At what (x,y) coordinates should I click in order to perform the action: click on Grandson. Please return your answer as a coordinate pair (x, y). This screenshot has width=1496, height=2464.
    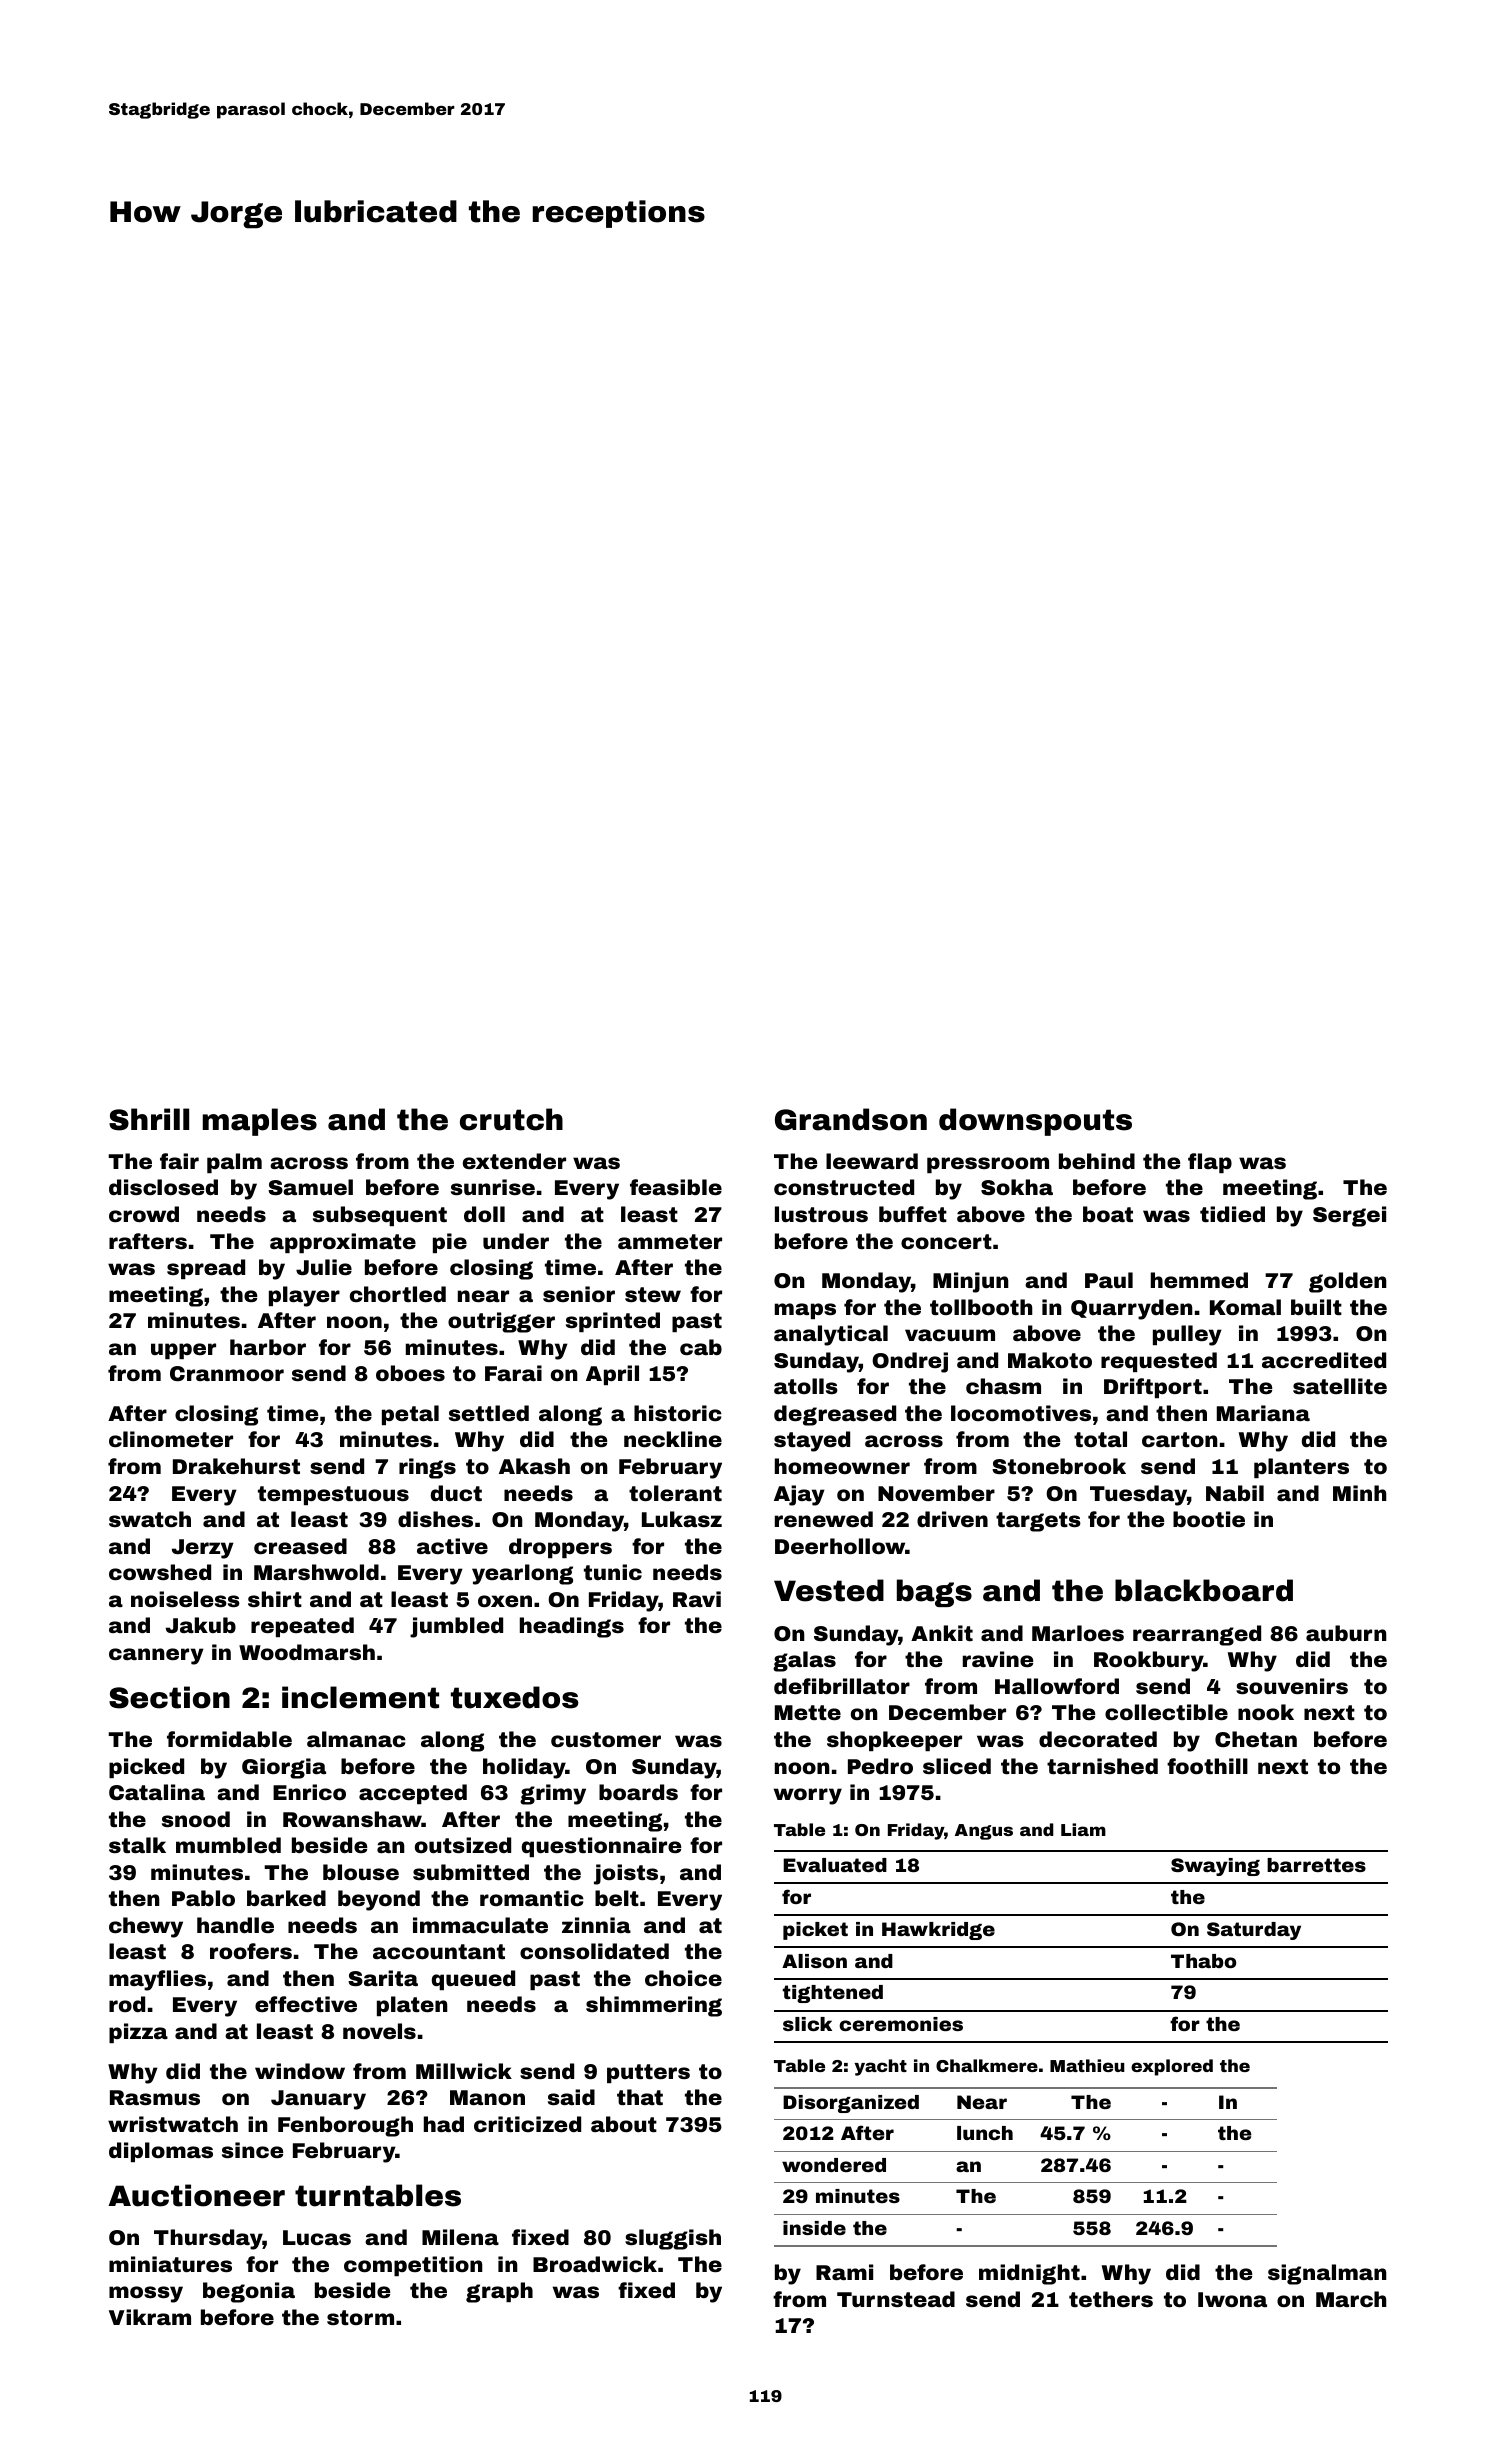
    Looking at the image, I should click on (851, 1119).
